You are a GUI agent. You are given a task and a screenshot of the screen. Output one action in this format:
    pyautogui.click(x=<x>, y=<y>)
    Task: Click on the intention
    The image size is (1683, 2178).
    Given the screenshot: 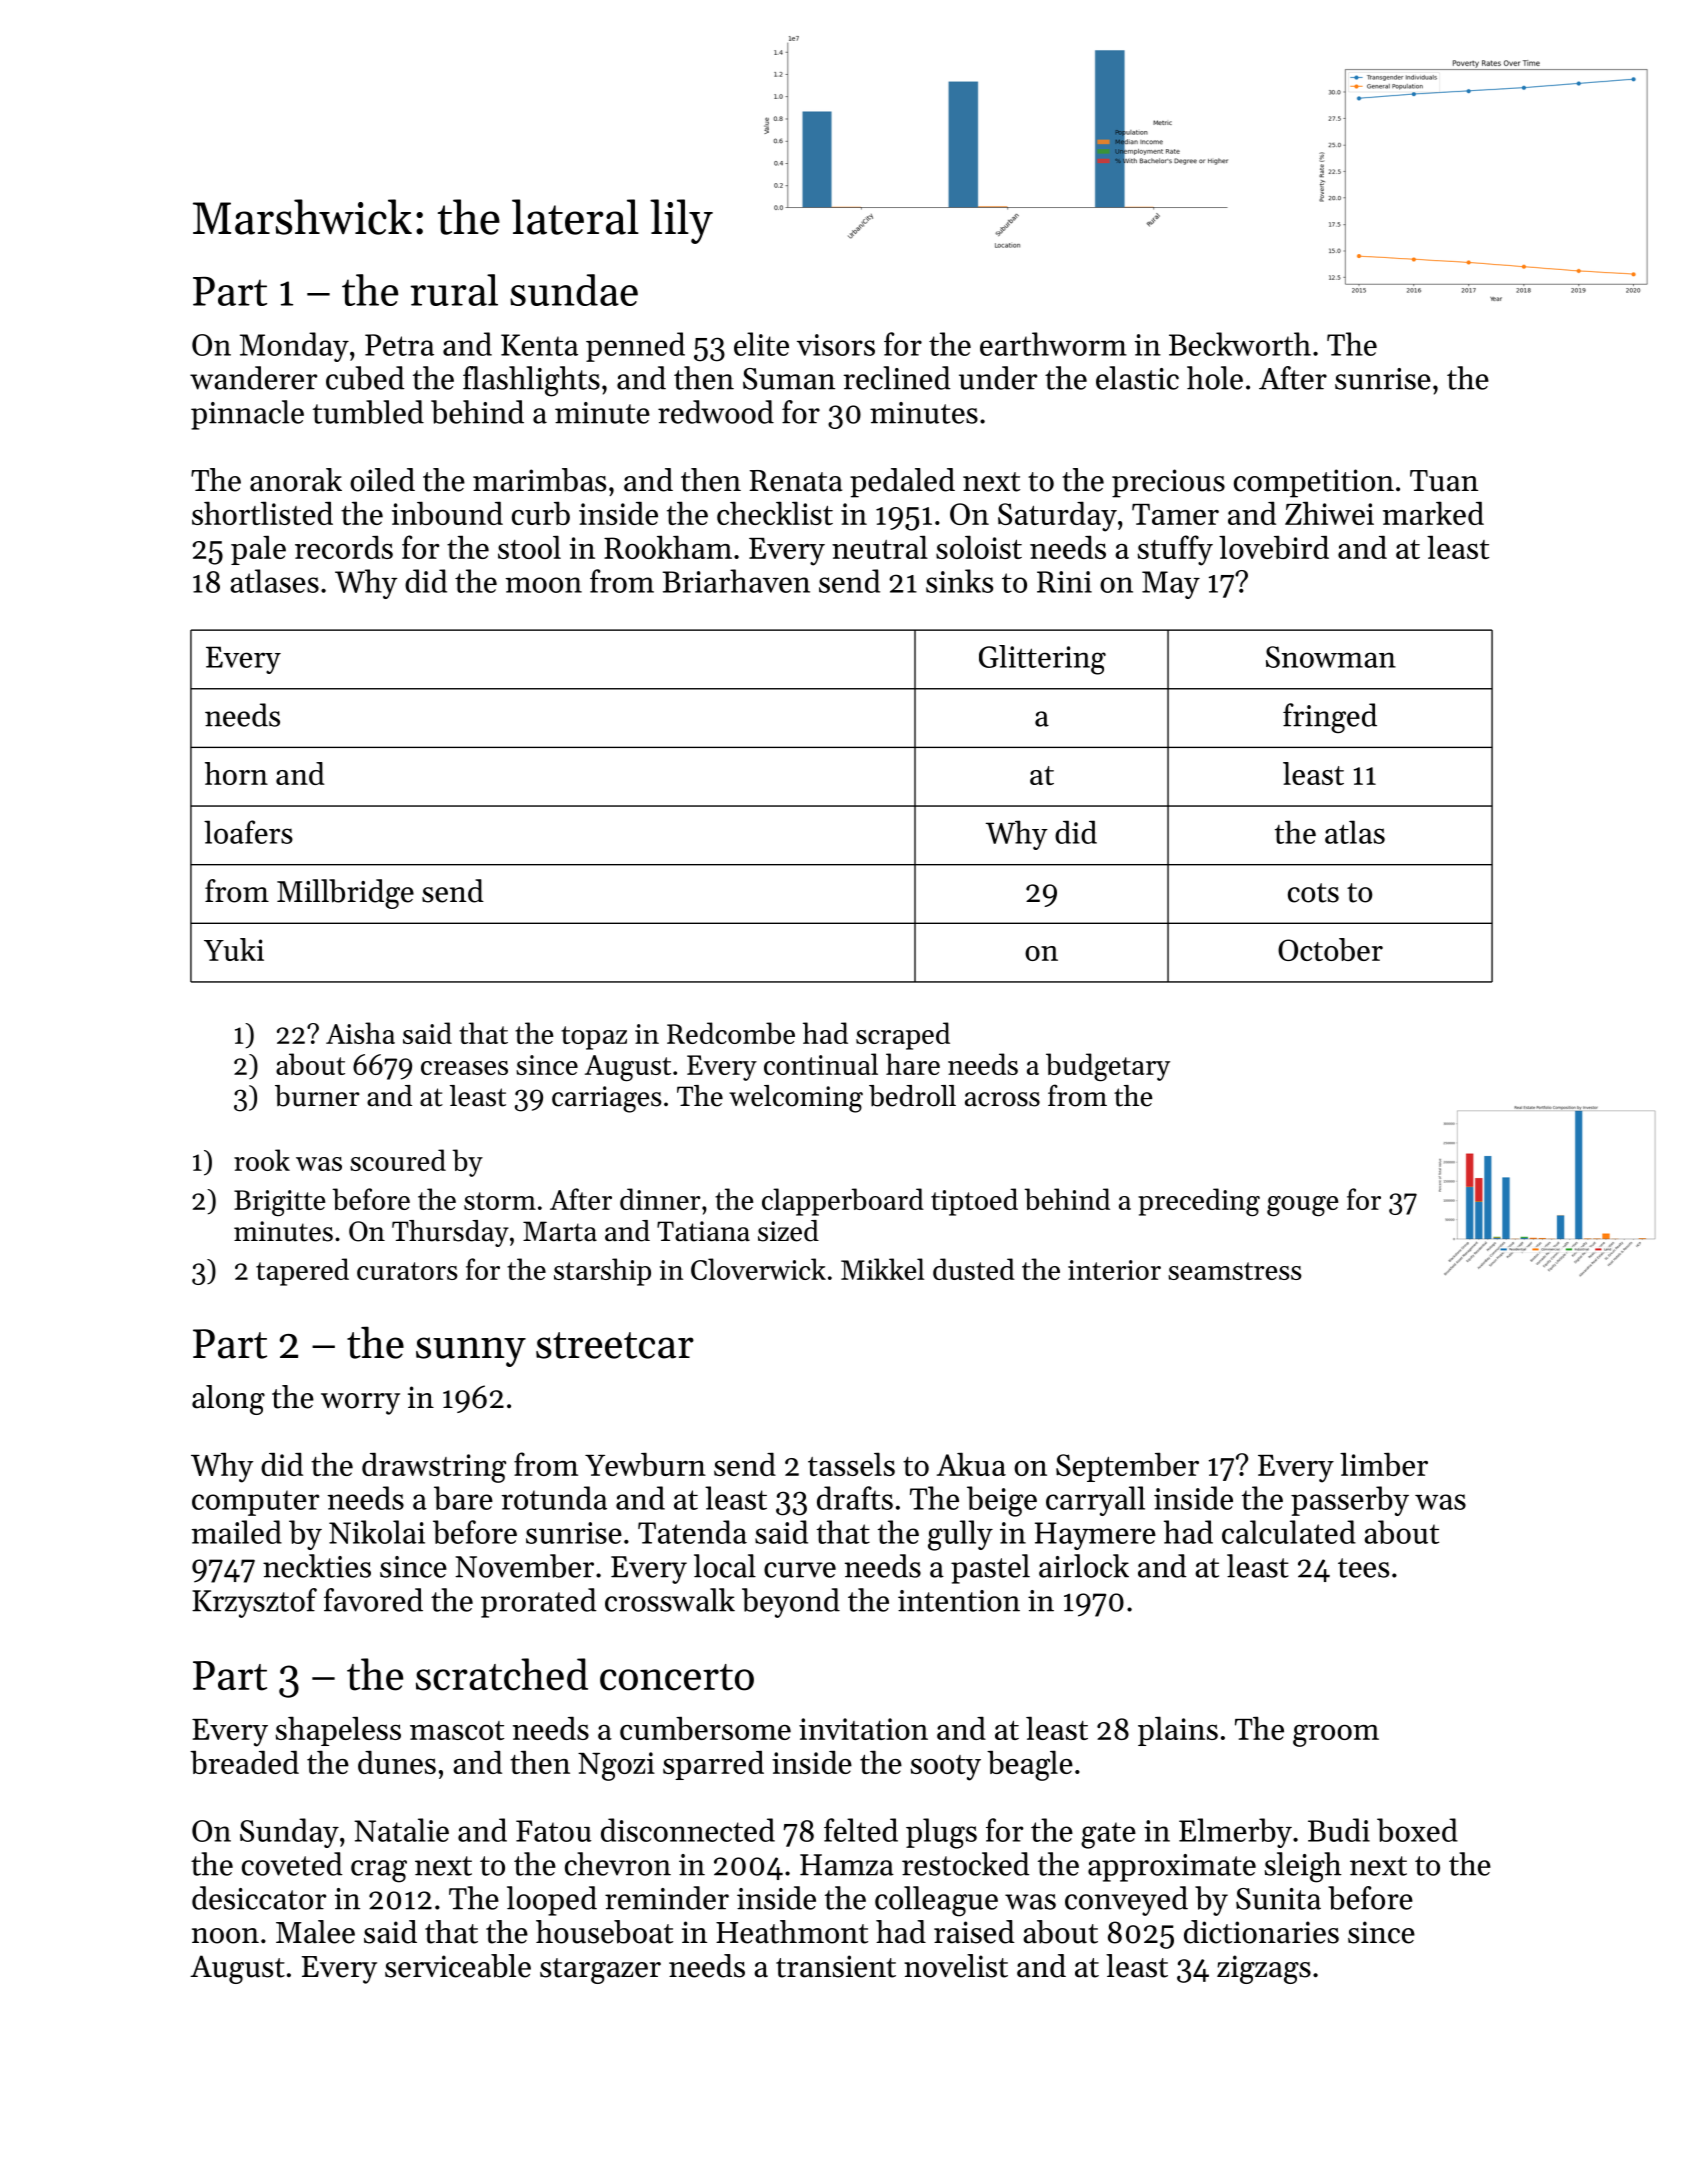 What is the action you would take?
    pyautogui.click(x=959, y=1601)
